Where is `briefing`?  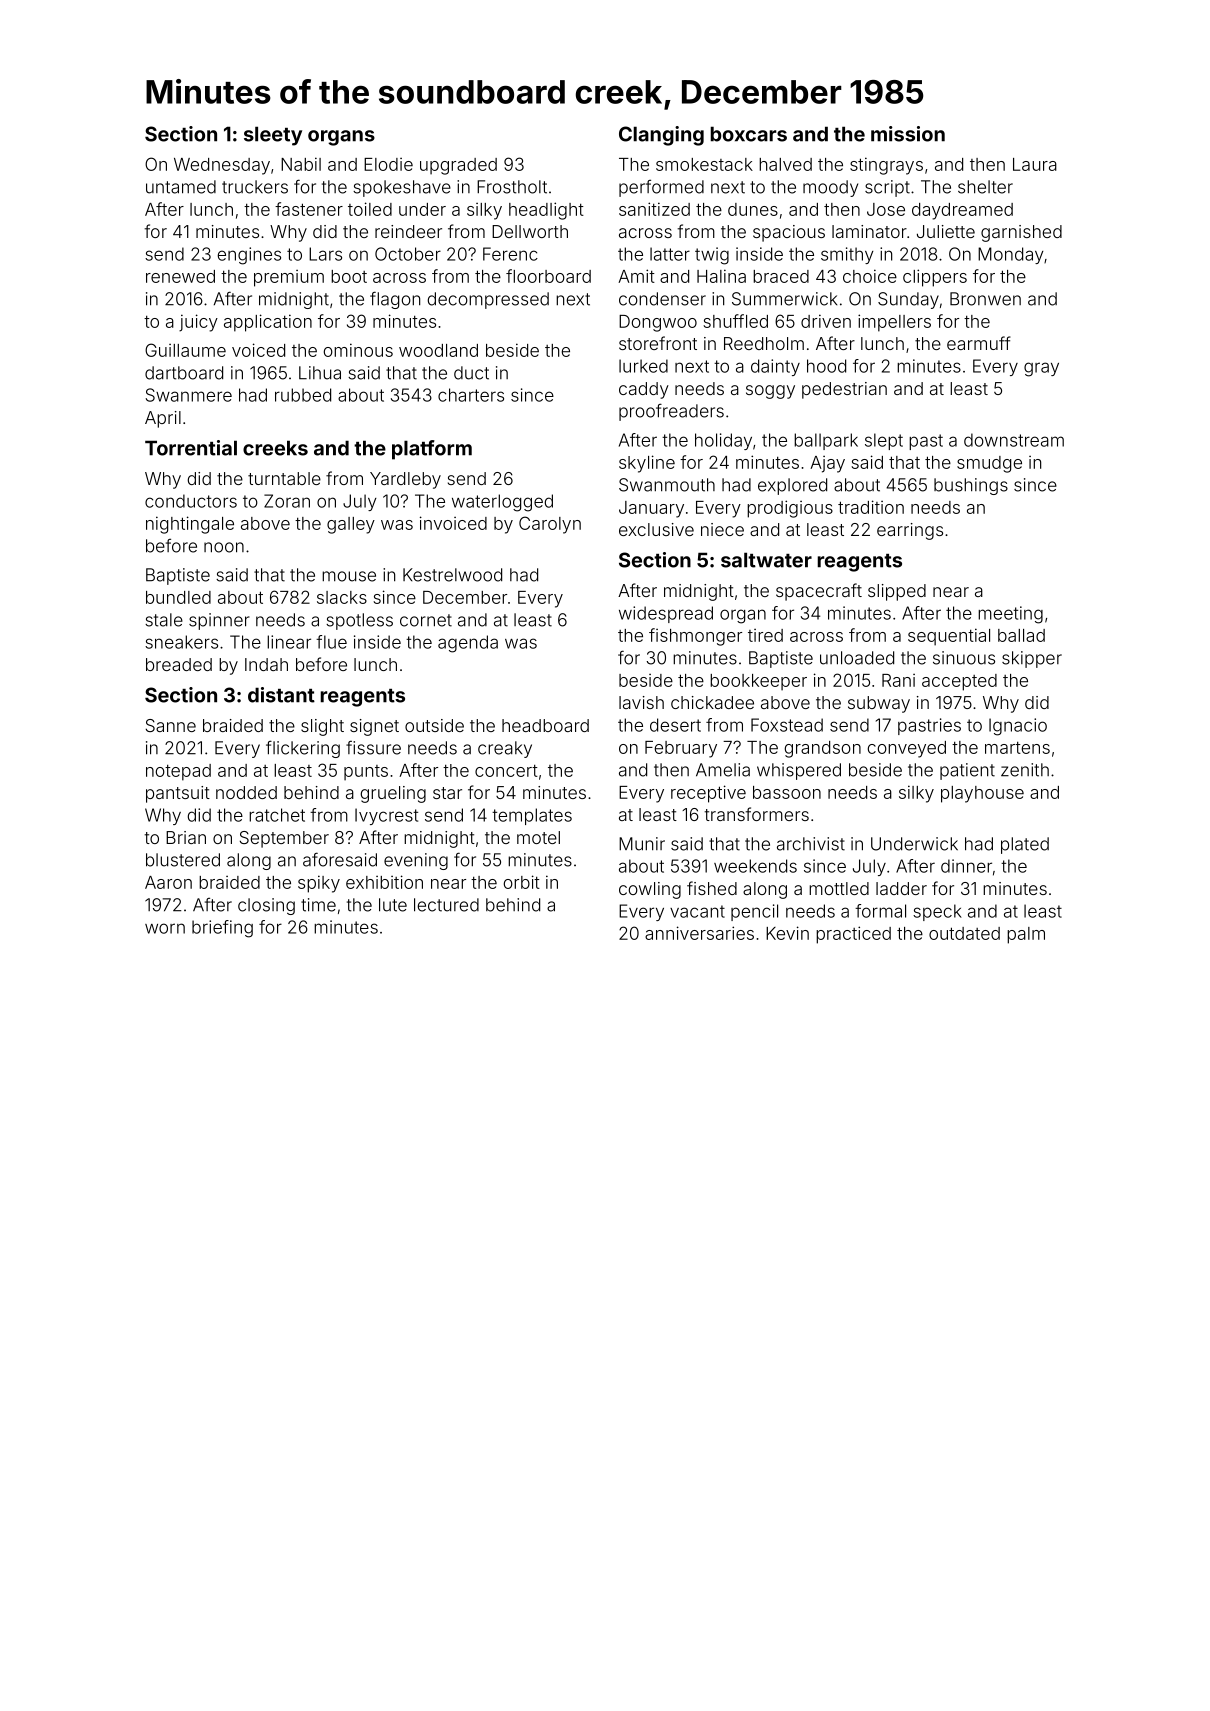 briefing is located at coordinates (222, 929).
